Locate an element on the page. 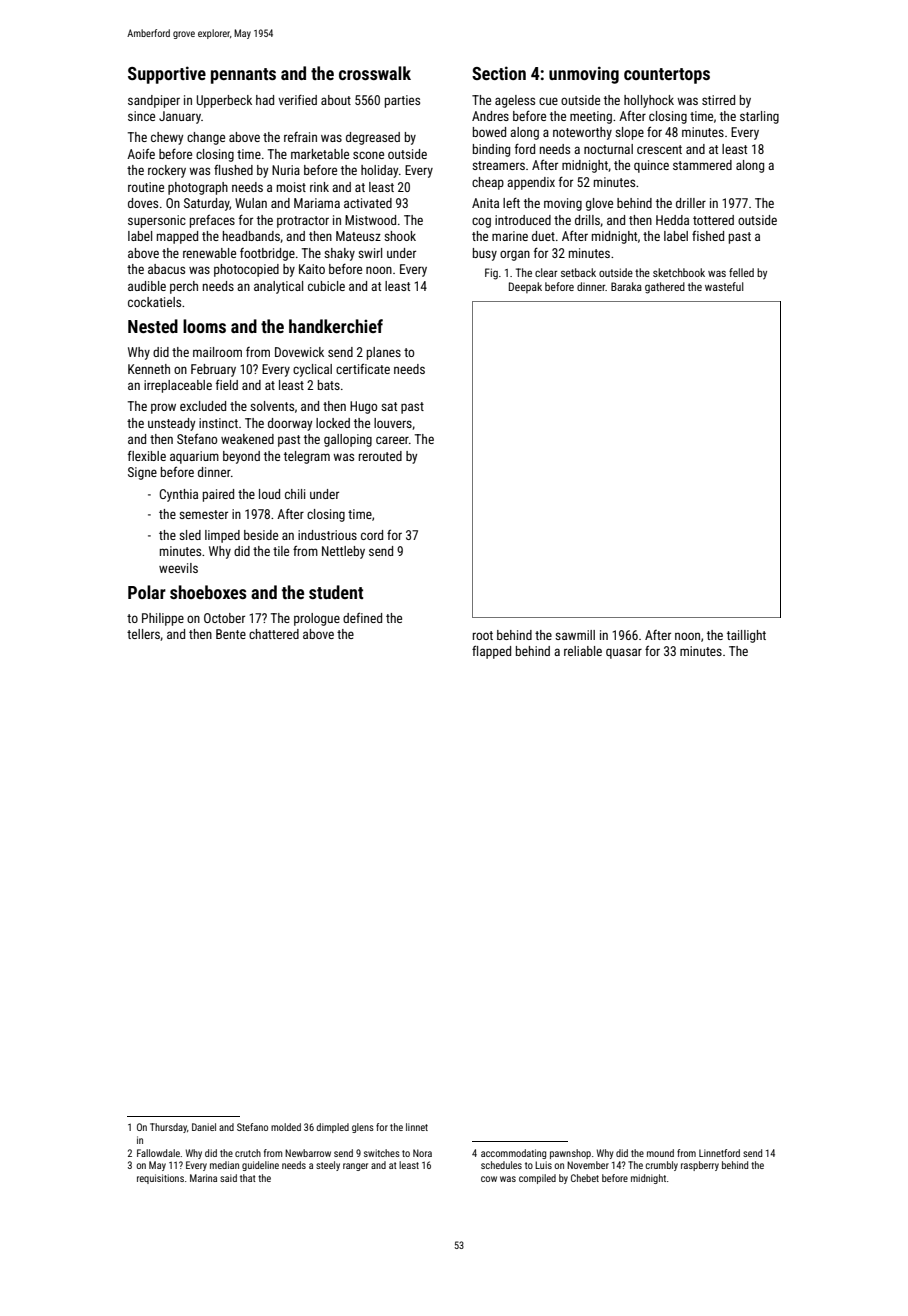 This page has width=908, height=1316. pawnshop is located at coordinates (570, 1154).
